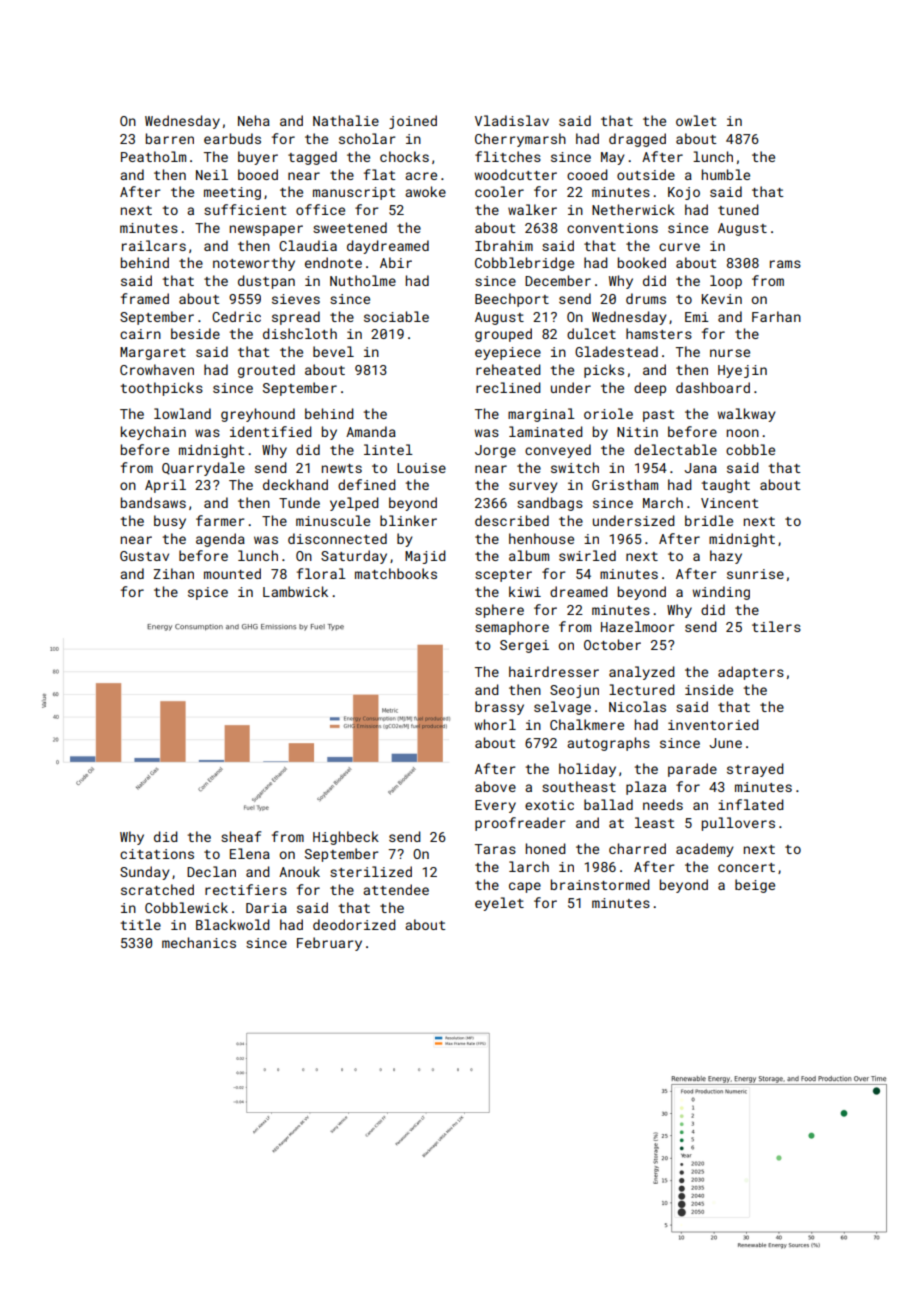 Image resolution: width=924 pixels, height=1308 pixels. Describe the element at coordinates (705, 850) in the document. I see `academy` at that location.
